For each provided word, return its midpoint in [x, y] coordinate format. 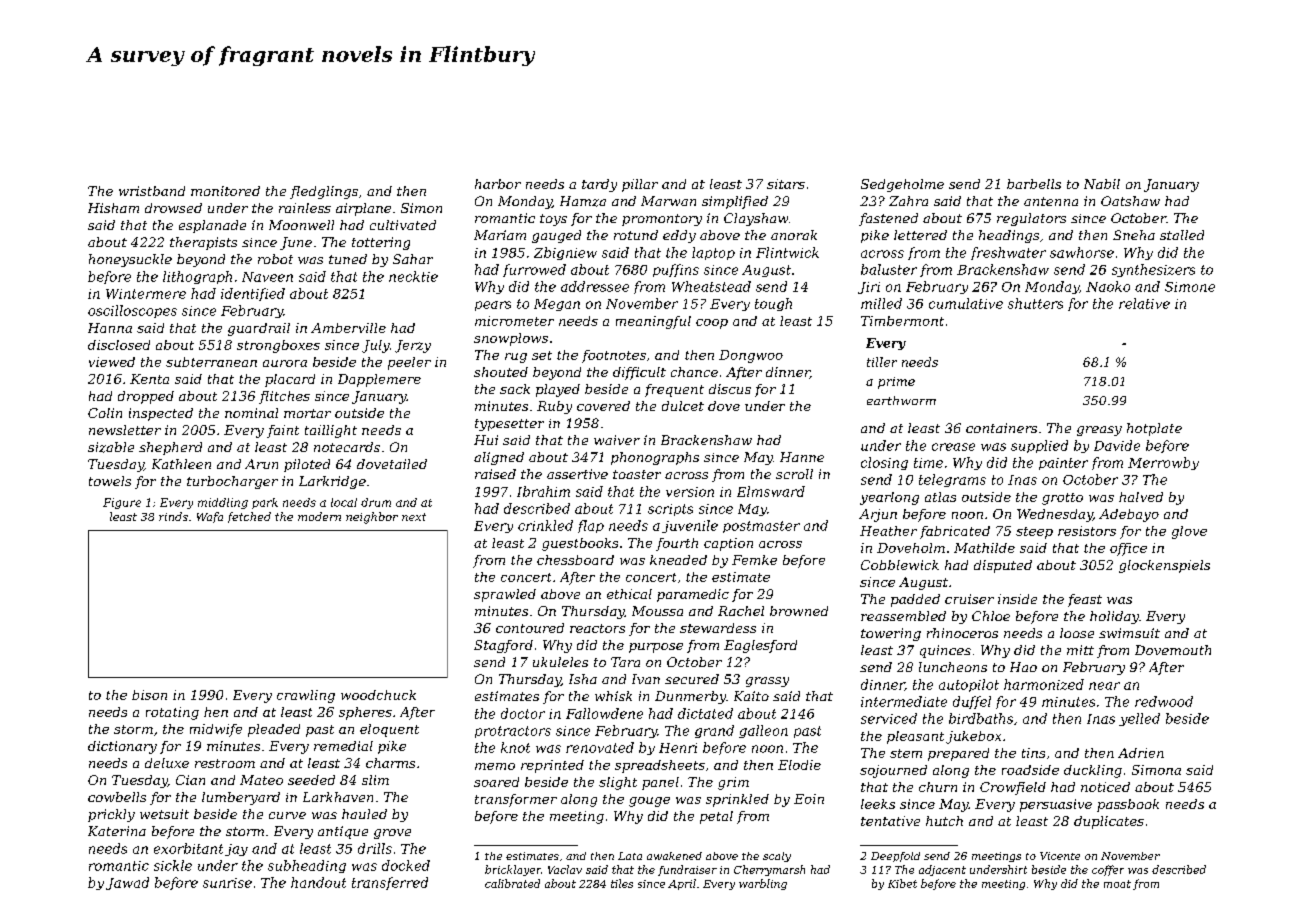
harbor [498, 184]
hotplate [1154, 429]
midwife [216, 730]
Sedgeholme [902, 185]
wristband [152, 191]
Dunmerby [690, 697]
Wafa [210, 517]
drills [375, 848]
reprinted [552, 766]
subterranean [211, 362]
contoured [530, 628]
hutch [944, 821]
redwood [1164, 701]
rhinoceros [962, 633]
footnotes [614, 356]
